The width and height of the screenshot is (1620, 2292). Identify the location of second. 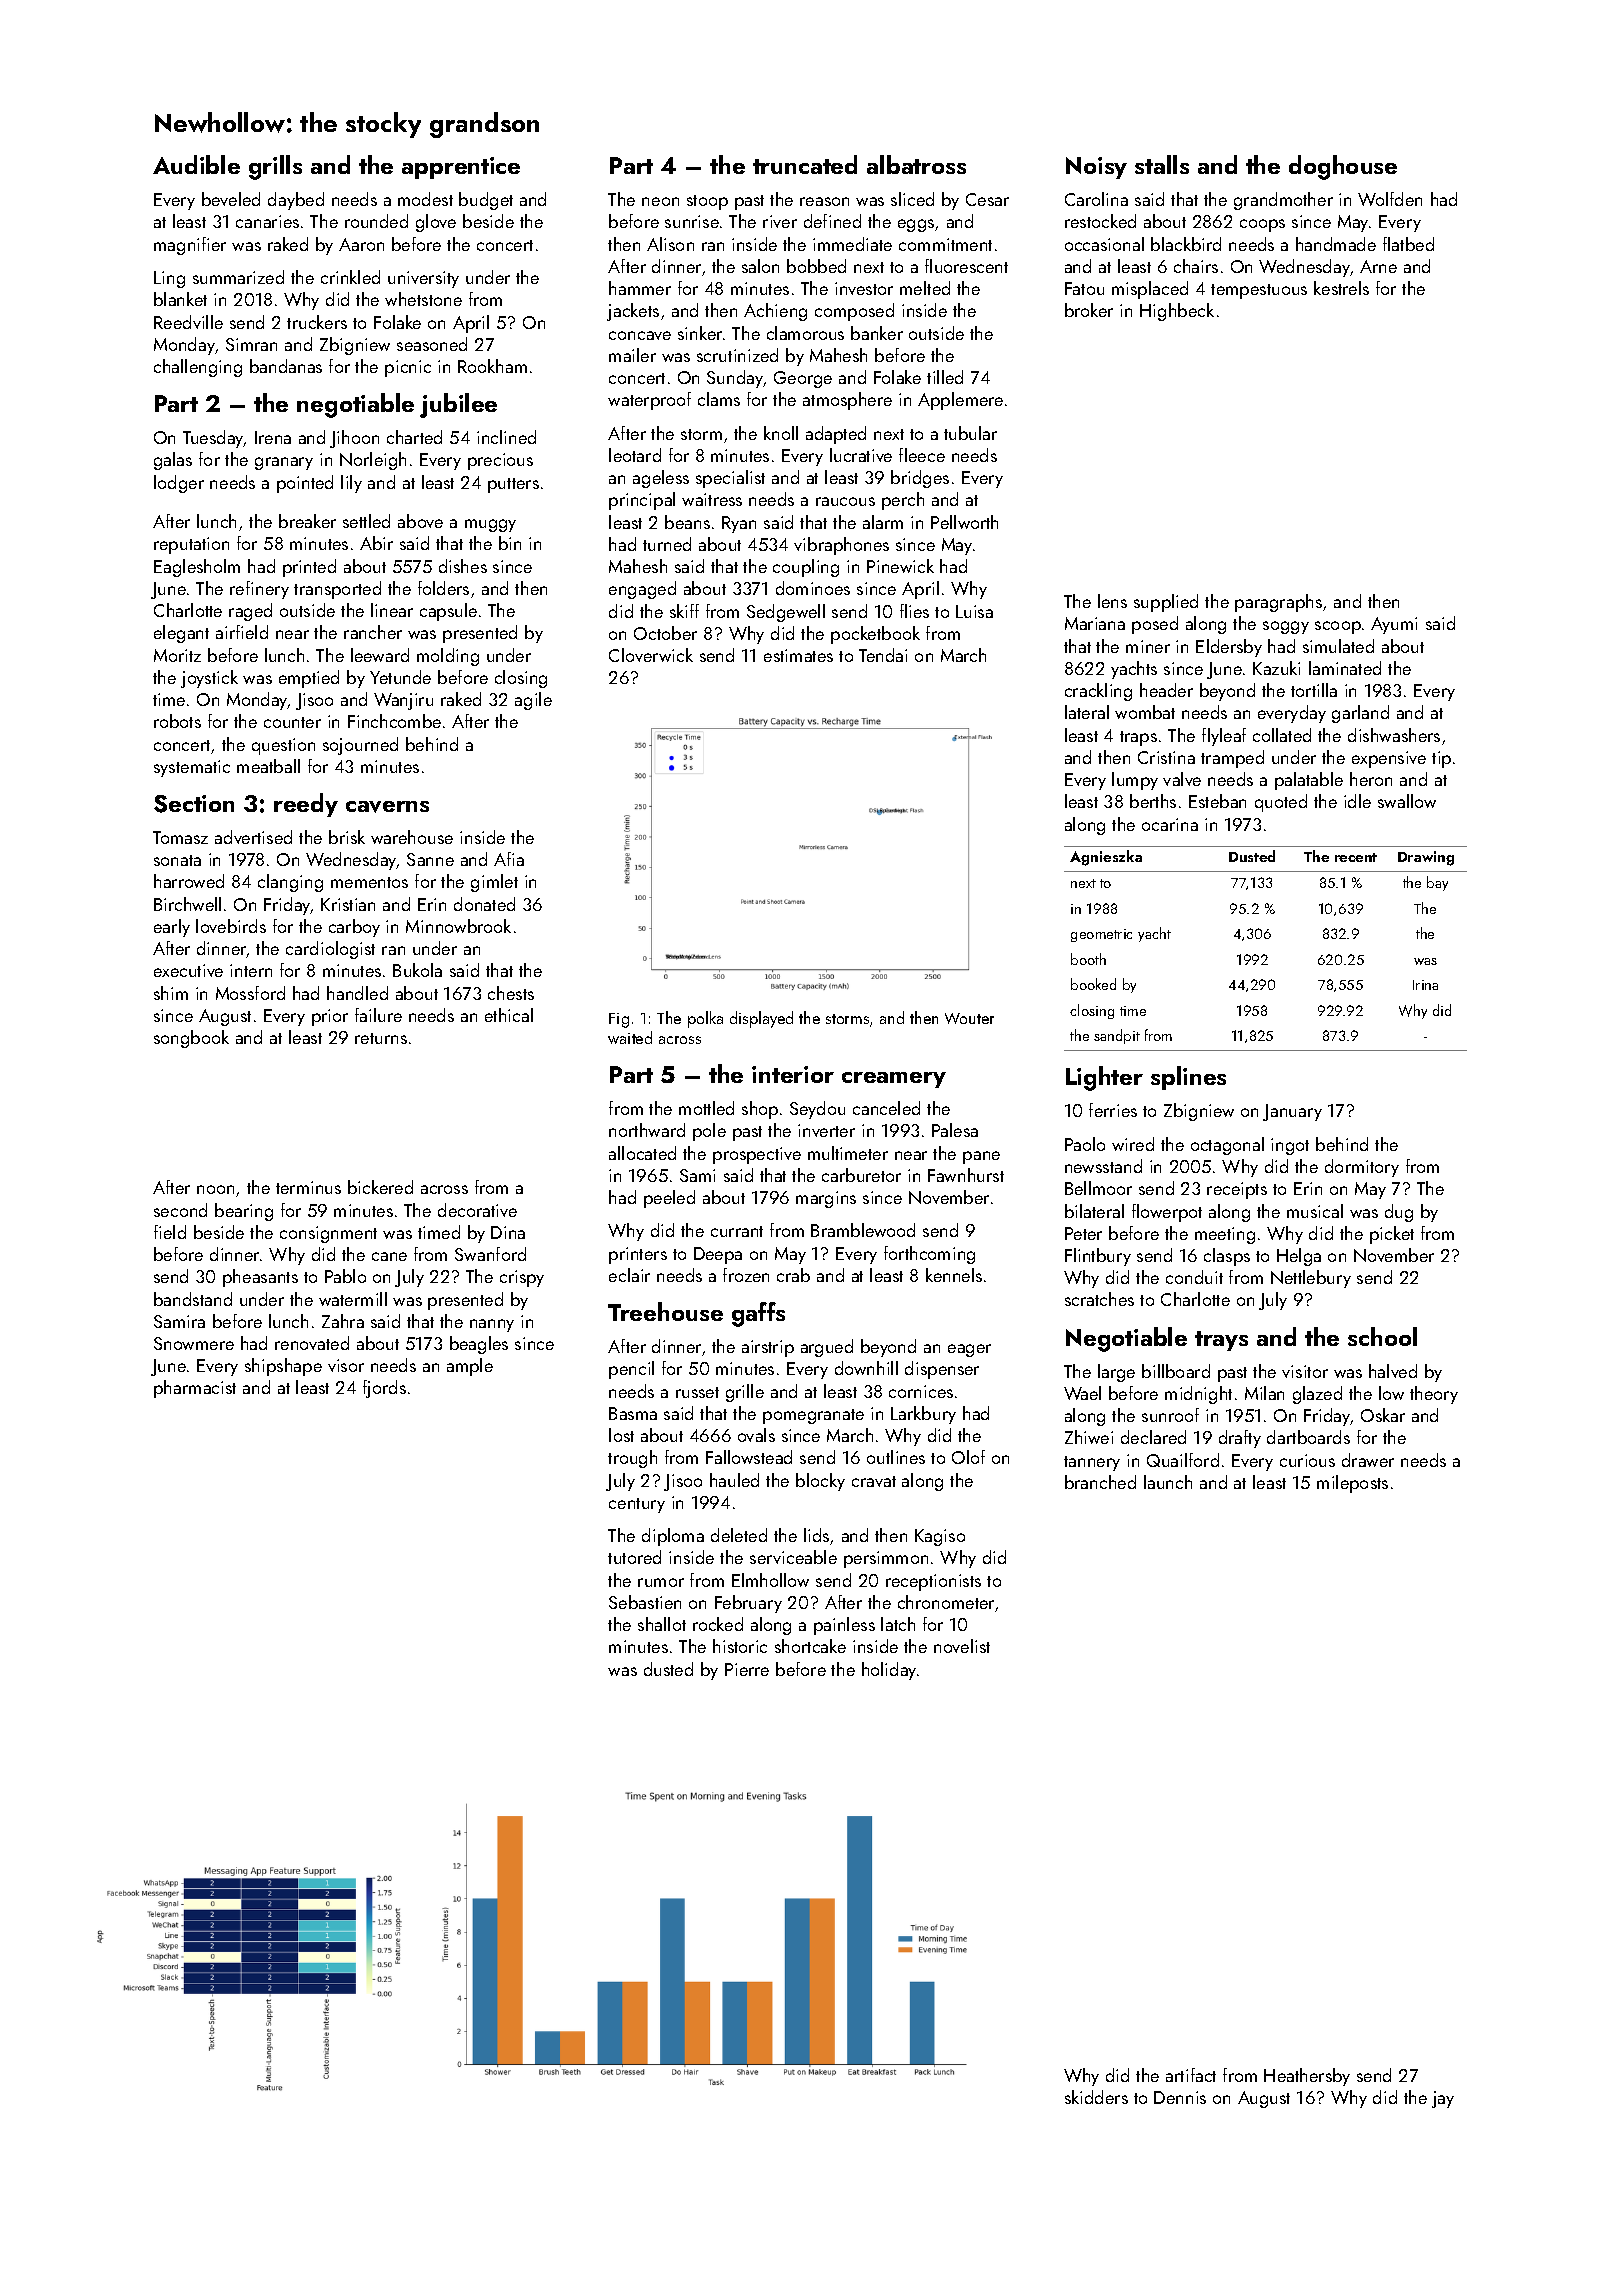
(180, 1210).
